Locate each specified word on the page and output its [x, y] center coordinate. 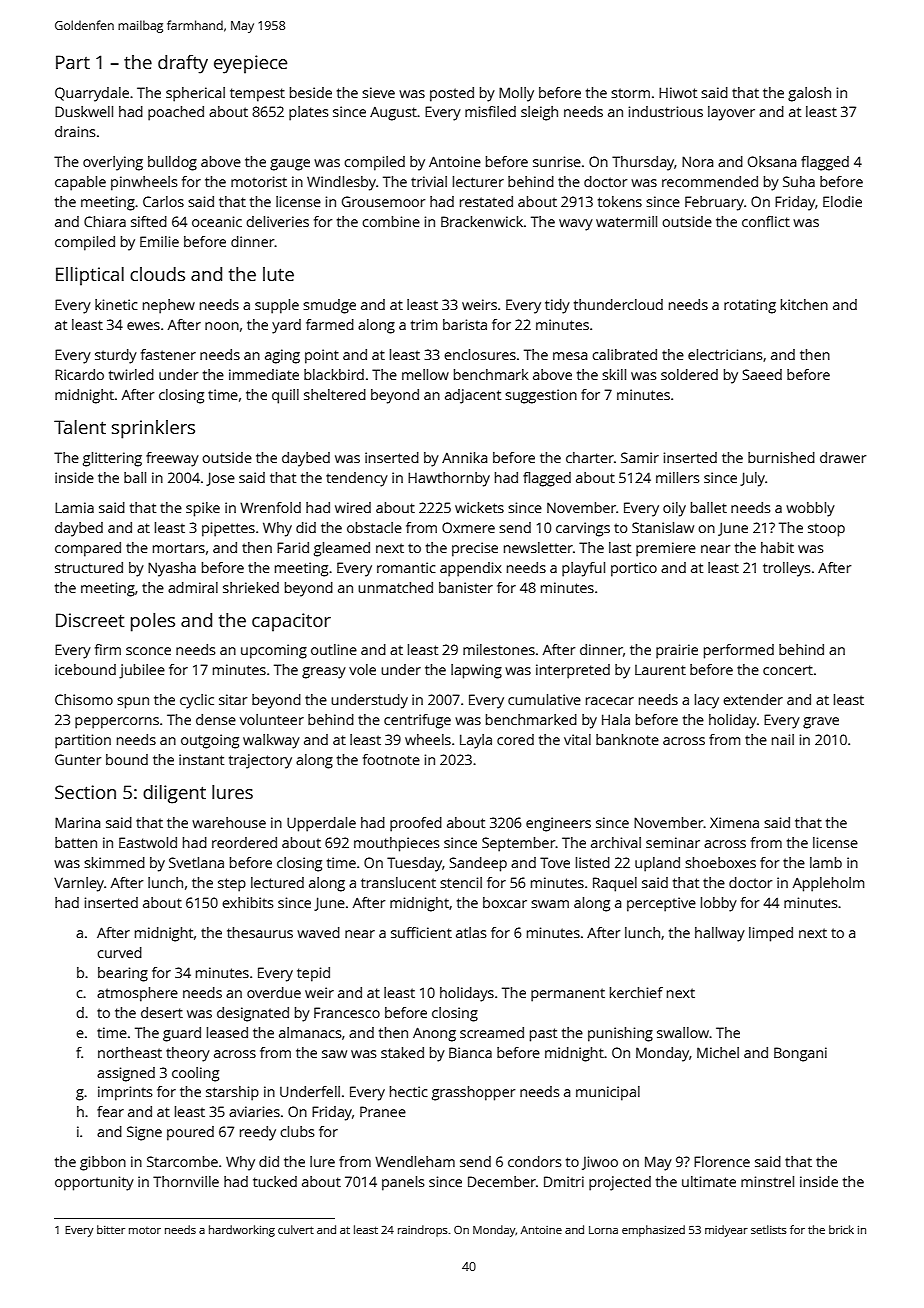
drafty [183, 64]
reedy [258, 1133]
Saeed [762, 374]
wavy [576, 225]
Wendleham [415, 1161]
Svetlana [196, 862]
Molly [516, 94]
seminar [673, 842]
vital [577, 739]
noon [222, 326]
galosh [809, 94]
